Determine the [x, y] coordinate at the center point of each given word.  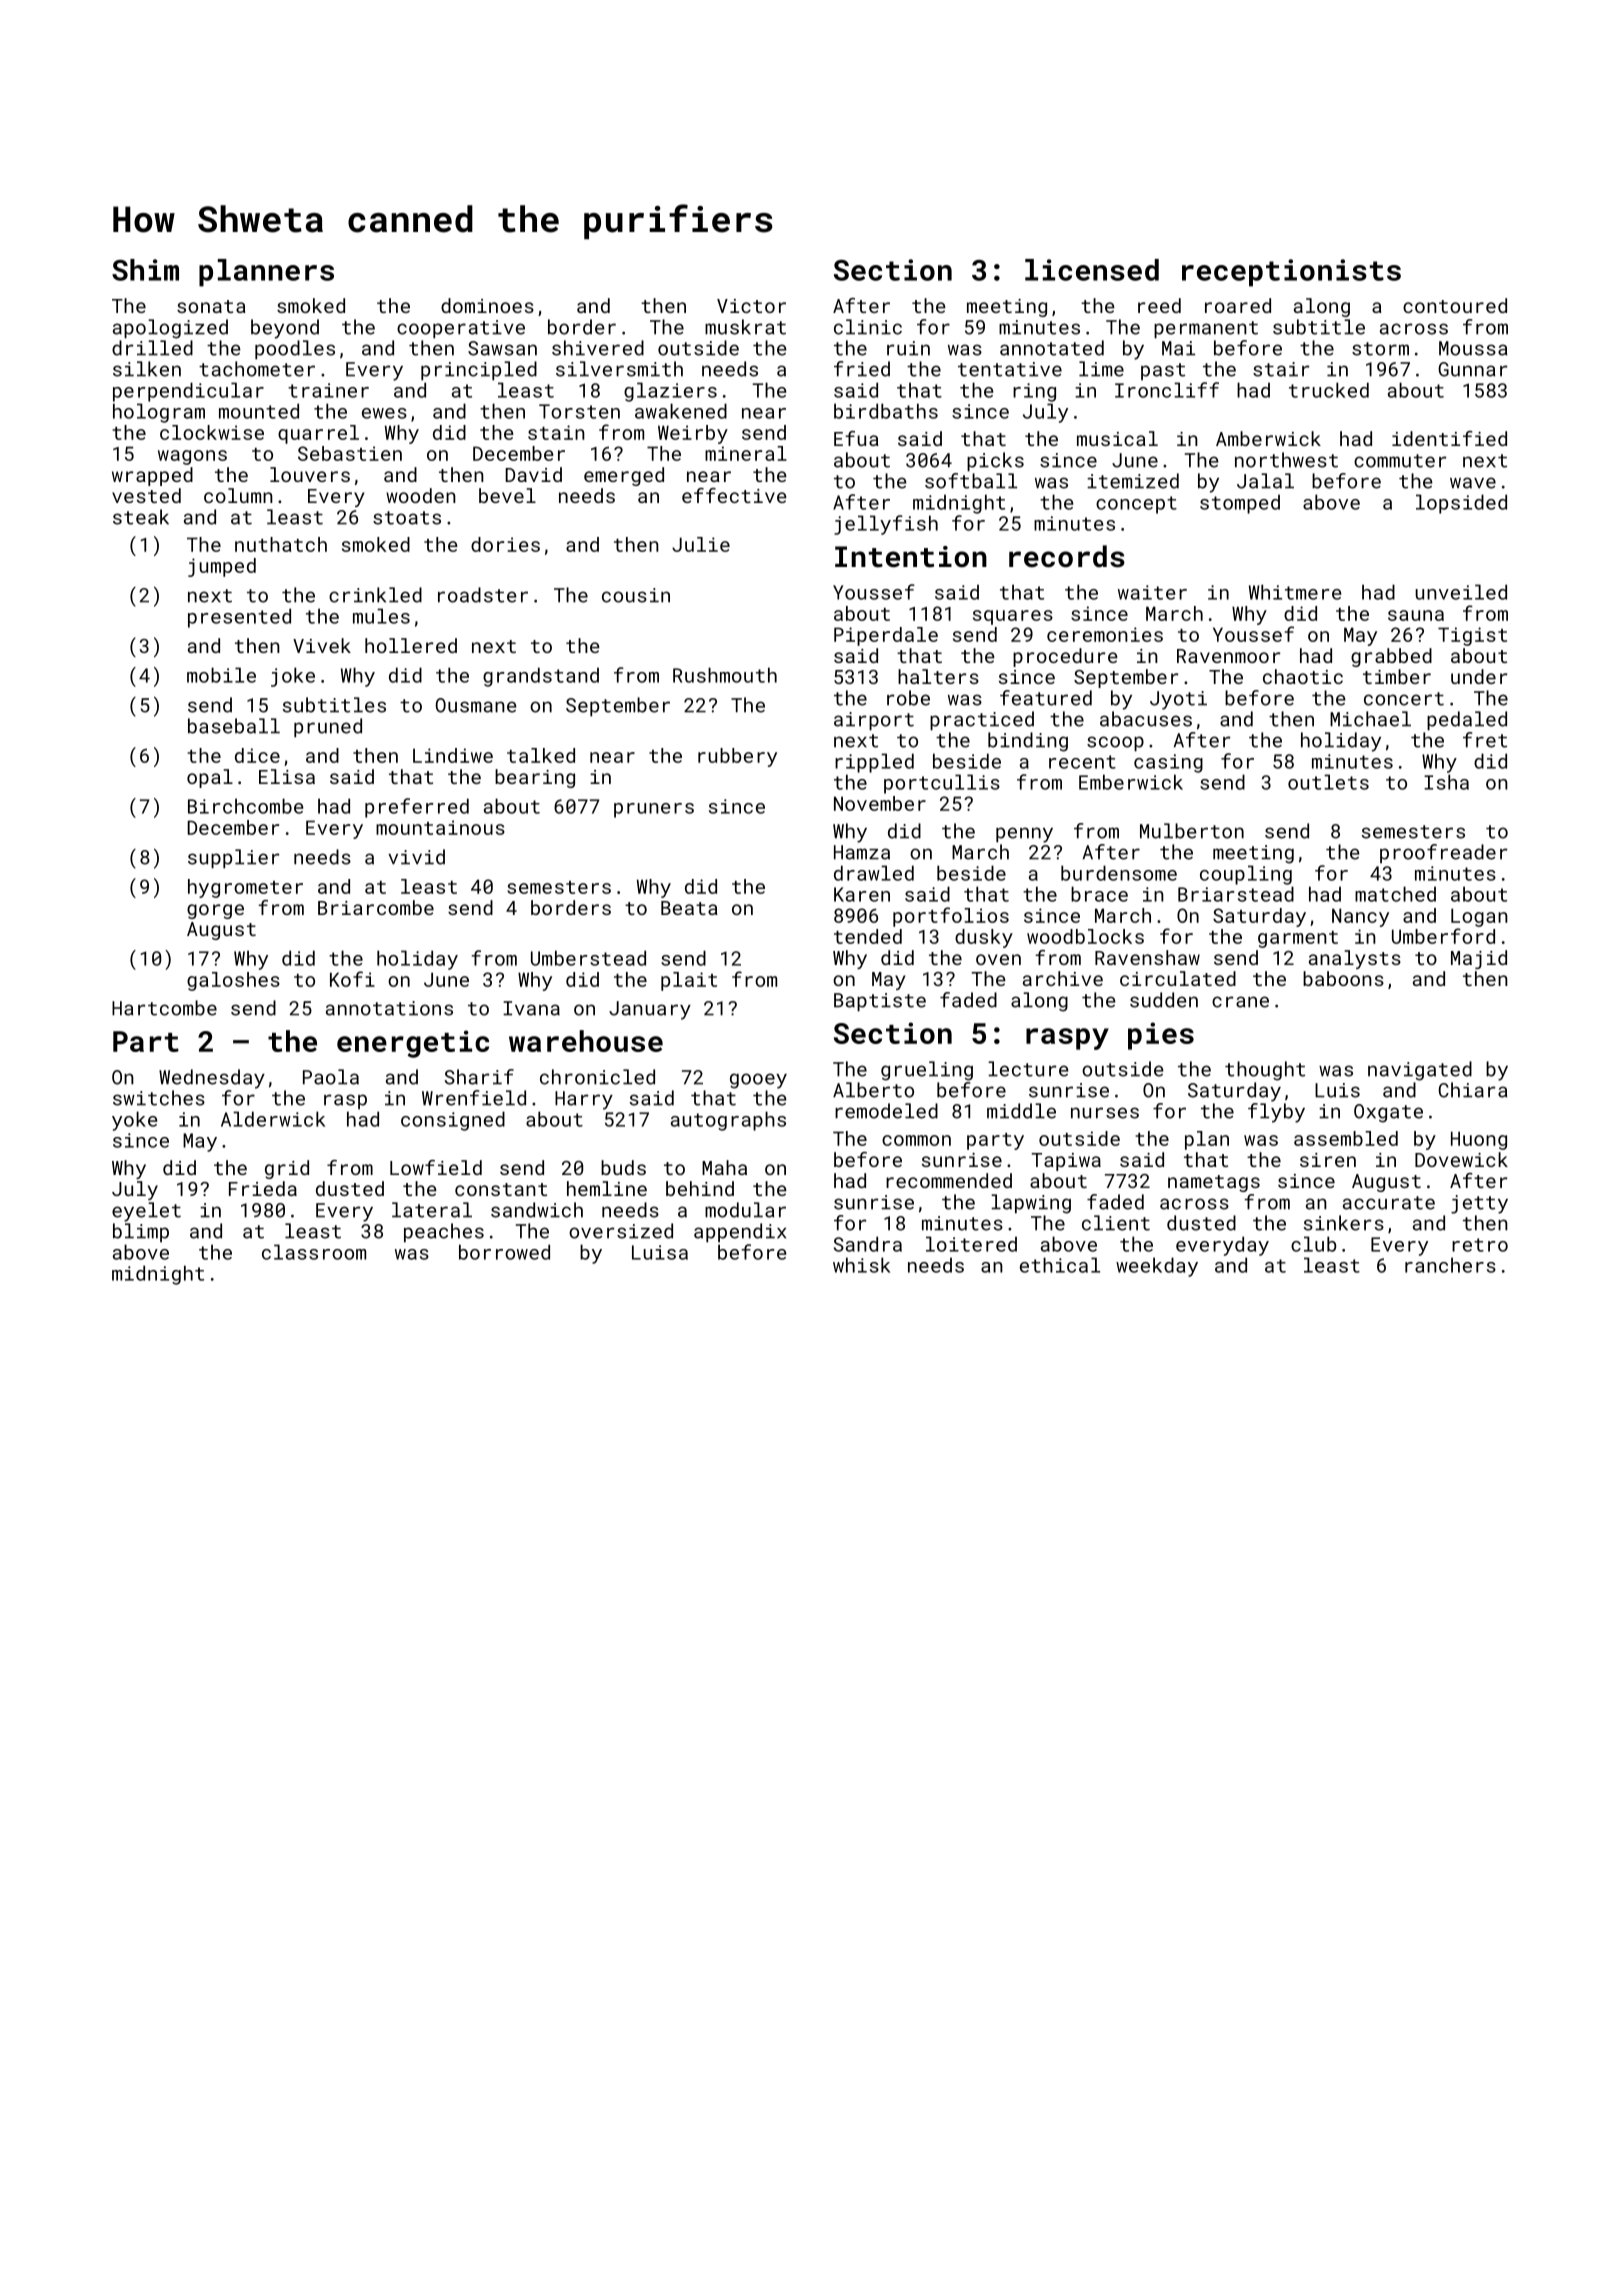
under [1479, 676]
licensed [1092, 270]
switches [159, 1098]
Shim [145, 270]
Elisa [287, 776]
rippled [874, 763]
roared [1238, 305]
